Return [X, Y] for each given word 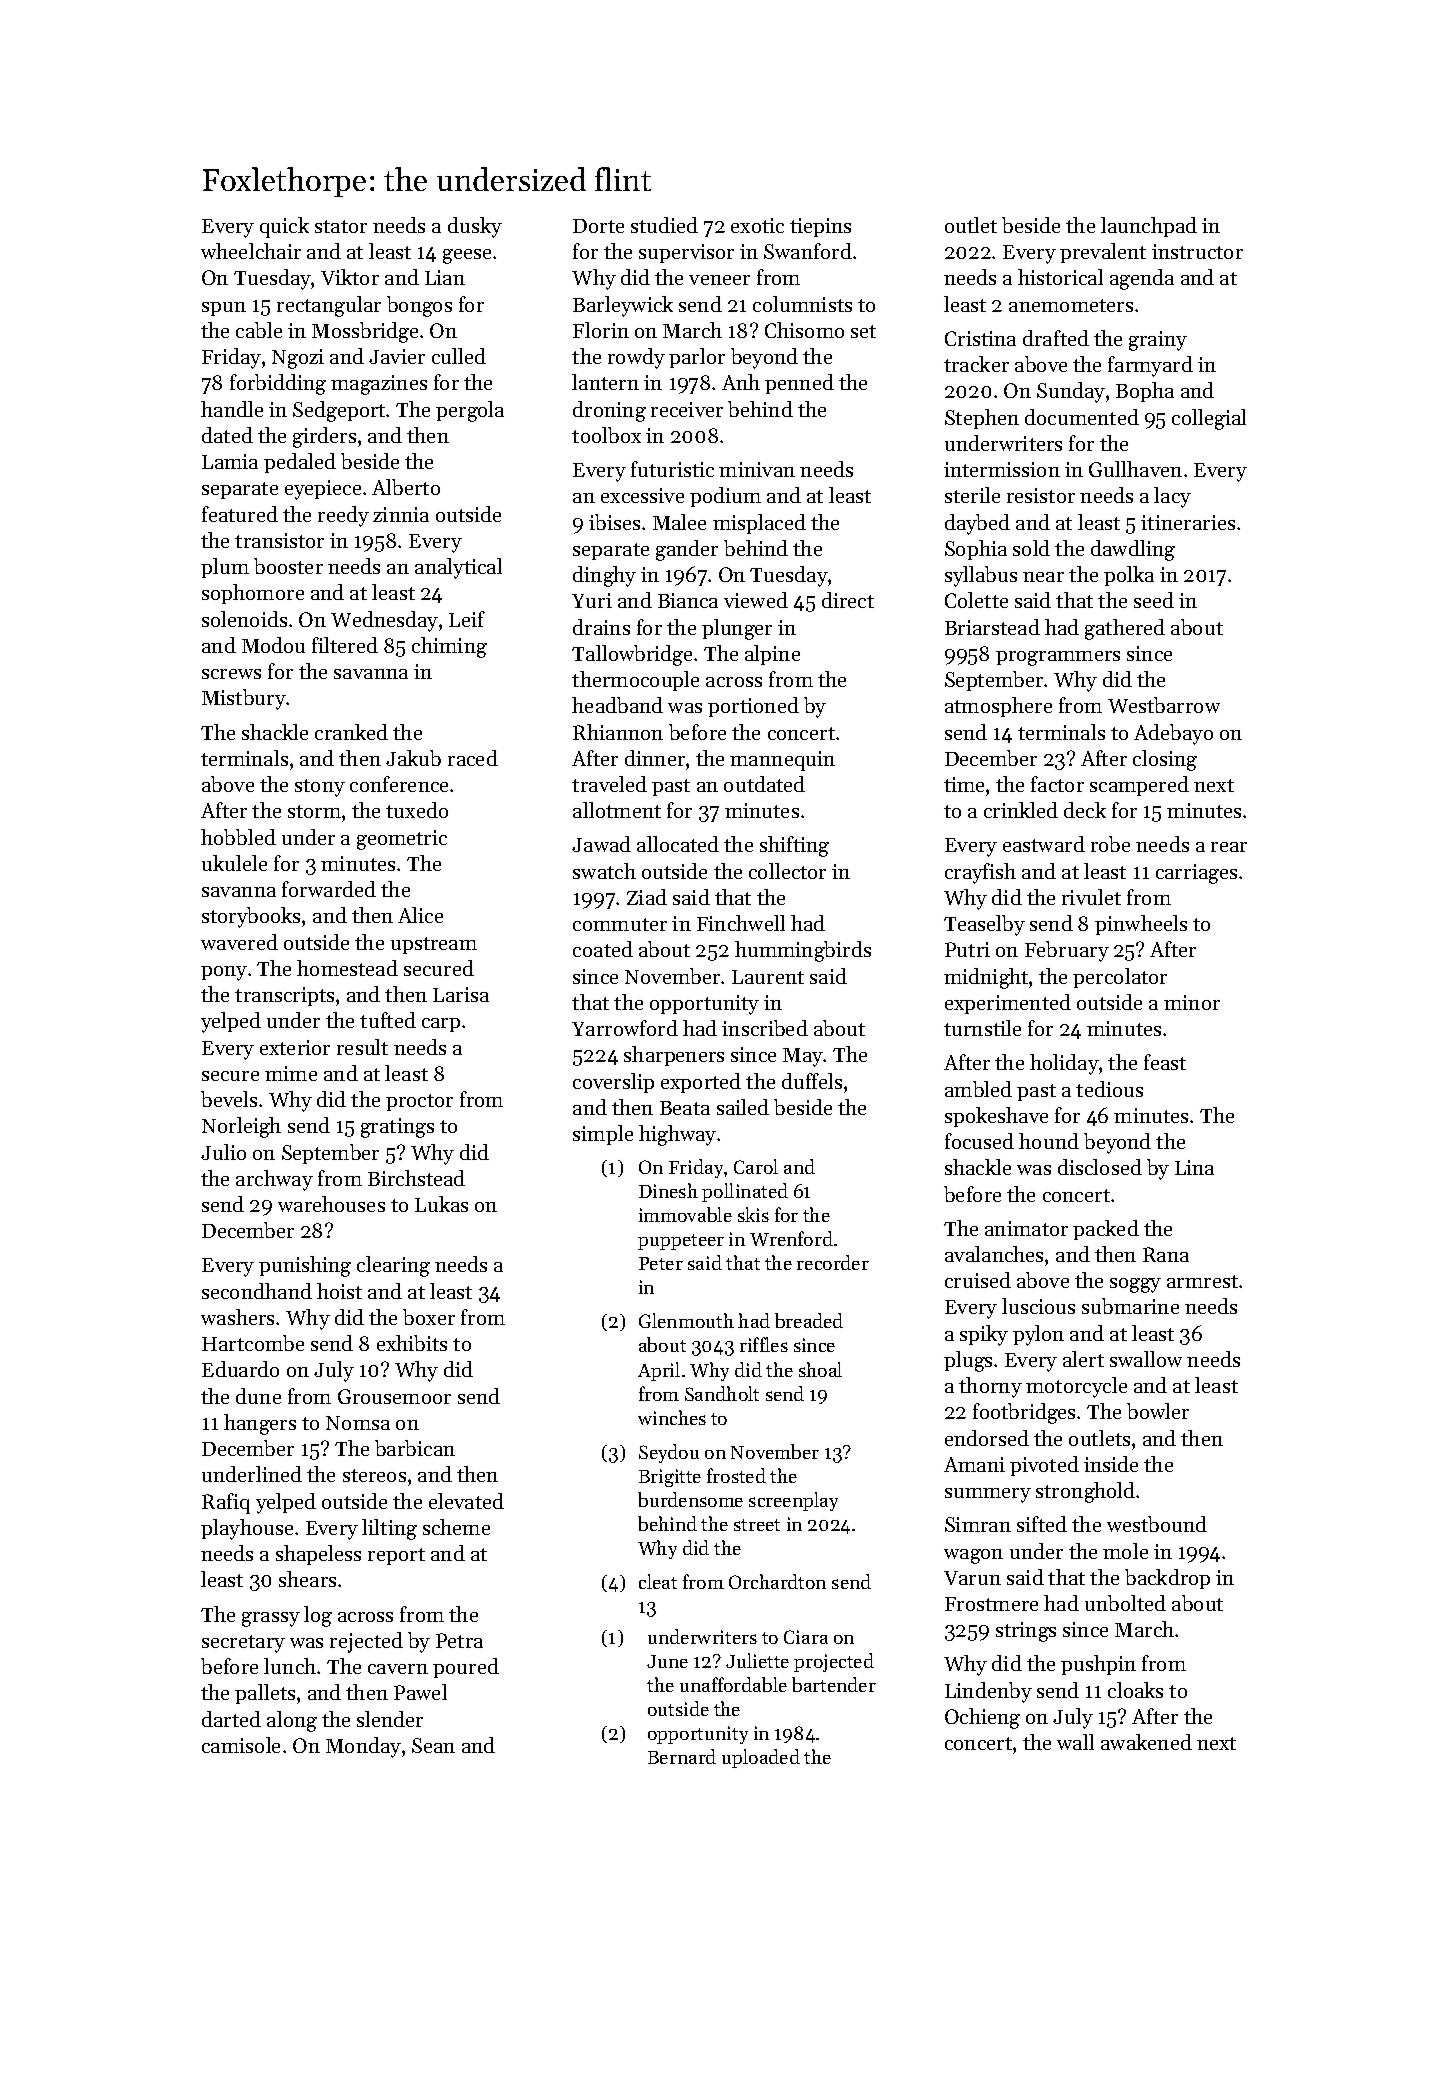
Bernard [682, 1756]
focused [979, 1141]
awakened [1146, 1742]
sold [1031, 548]
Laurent [768, 977]
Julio [223, 1152]
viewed [756, 600]
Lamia [230, 461]
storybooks [251, 917]
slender [390, 1719]
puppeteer [681, 1242]
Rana [1166, 1254]
